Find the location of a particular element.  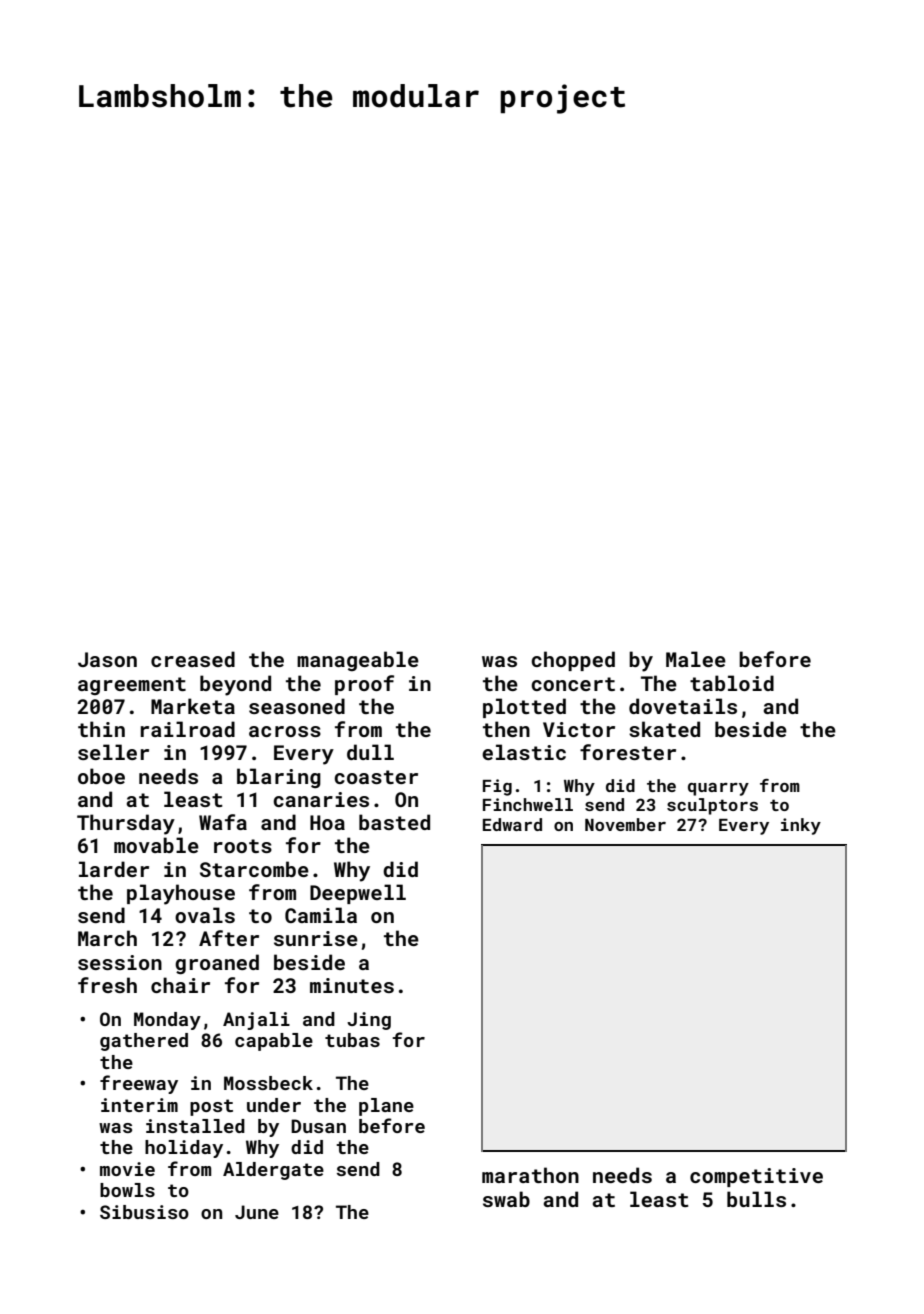

November is located at coordinates (625, 824).
